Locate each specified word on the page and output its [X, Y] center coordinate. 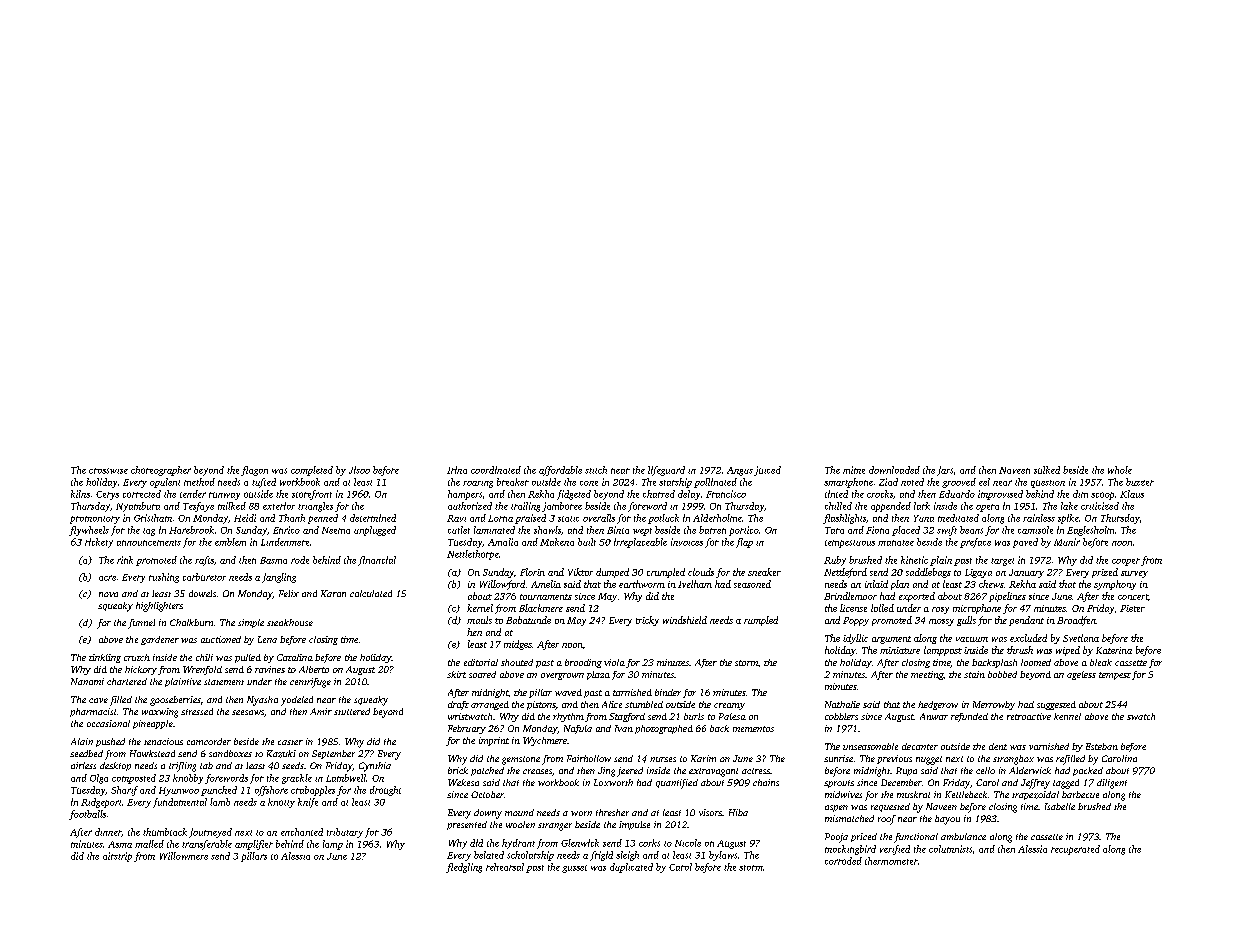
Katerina [1114, 650]
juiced [767, 471]
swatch [1141, 716]
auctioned [221, 639]
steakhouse [290, 622]
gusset [574, 869]
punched [219, 791]
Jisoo [359, 470]
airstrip [117, 857]
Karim [703, 758]
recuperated [1075, 850]
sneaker [764, 572]
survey [1134, 574]
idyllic [855, 639]
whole [1120, 470]
